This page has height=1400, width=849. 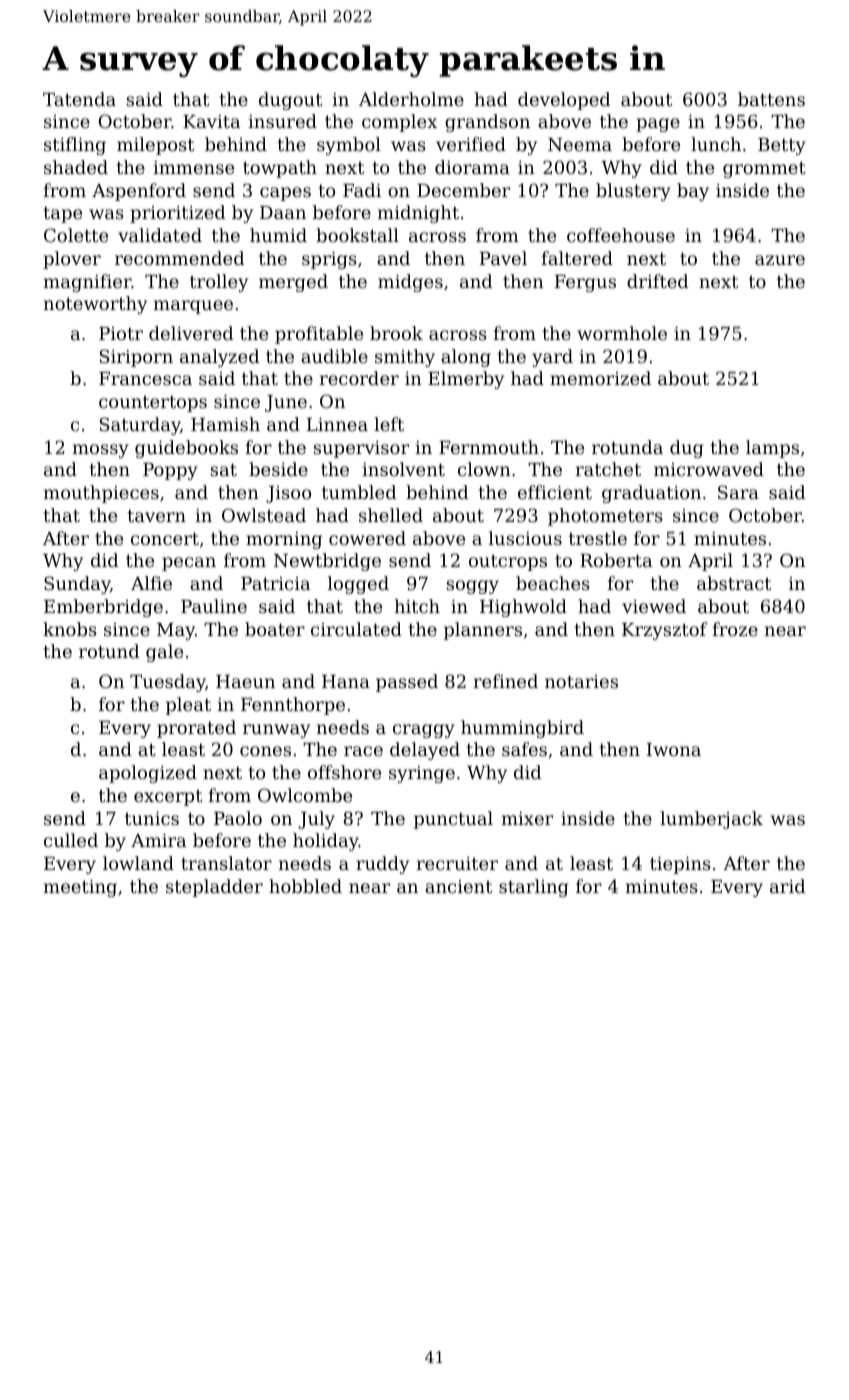 What do you see at coordinates (665, 631) in the page?
I see `Krzysztof` at bounding box center [665, 631].
